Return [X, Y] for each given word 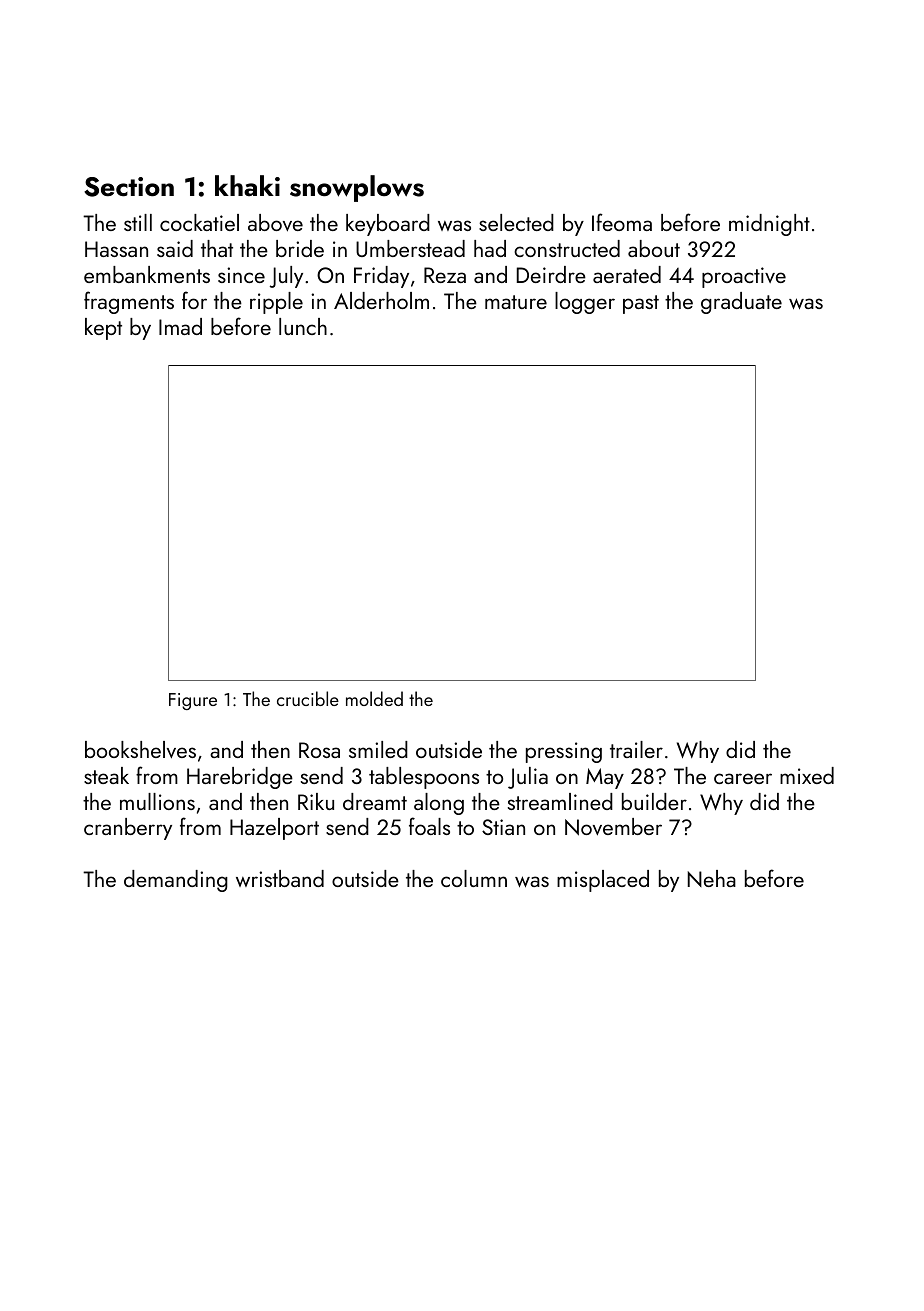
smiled [378, 749]
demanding [176, 881]
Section [129, 187]
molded [374, 698]
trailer [636, 749]
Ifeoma [622, 222]
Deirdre [551, 274]
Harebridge [240, 778]
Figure [193, 701]
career [743, 778]
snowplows [357, 188]
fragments [129, 302]
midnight [769, 225]
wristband [280, 878]
